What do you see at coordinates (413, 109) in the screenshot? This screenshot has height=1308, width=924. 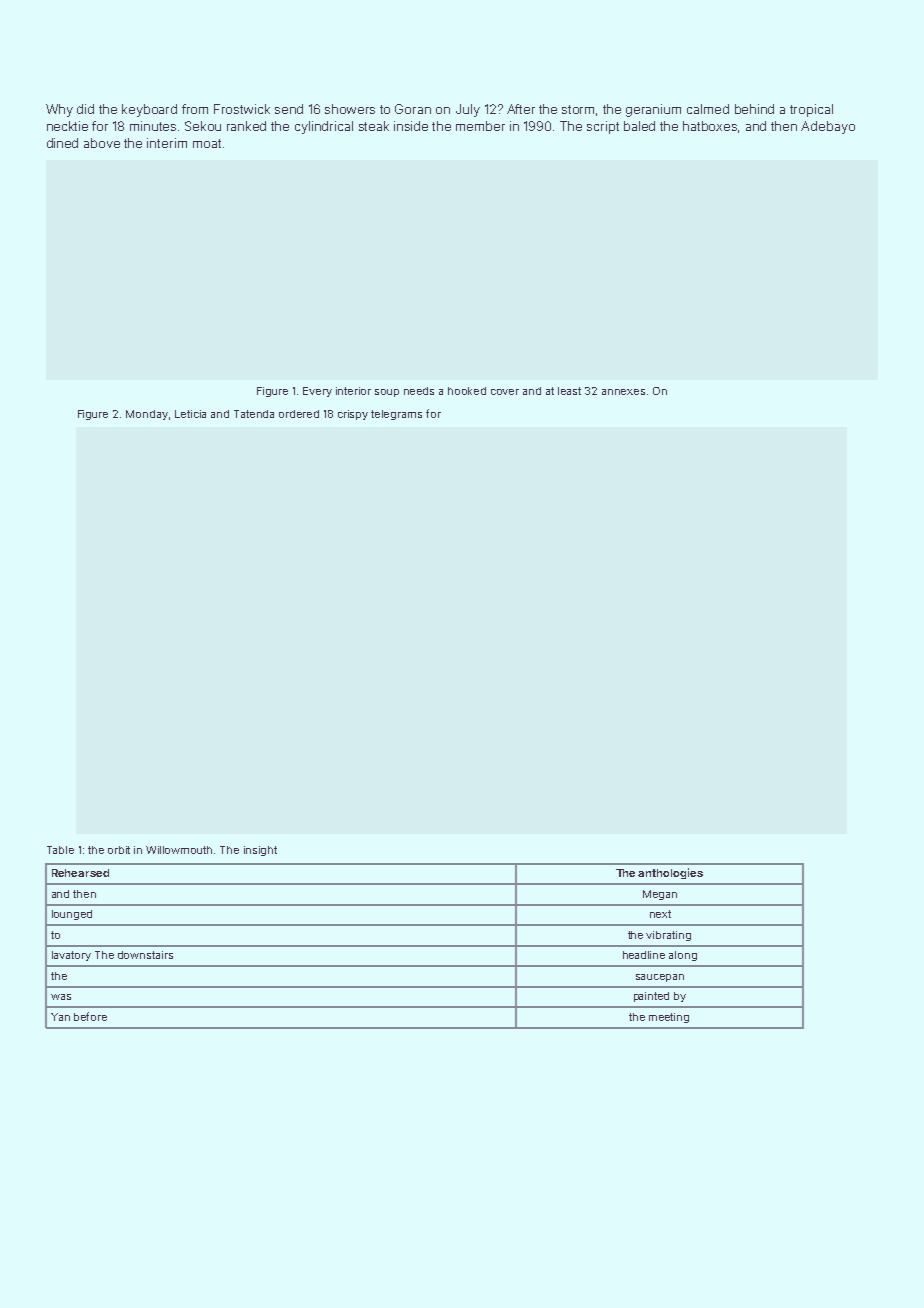 I see `Goran` at bounding box center [413, 109].
